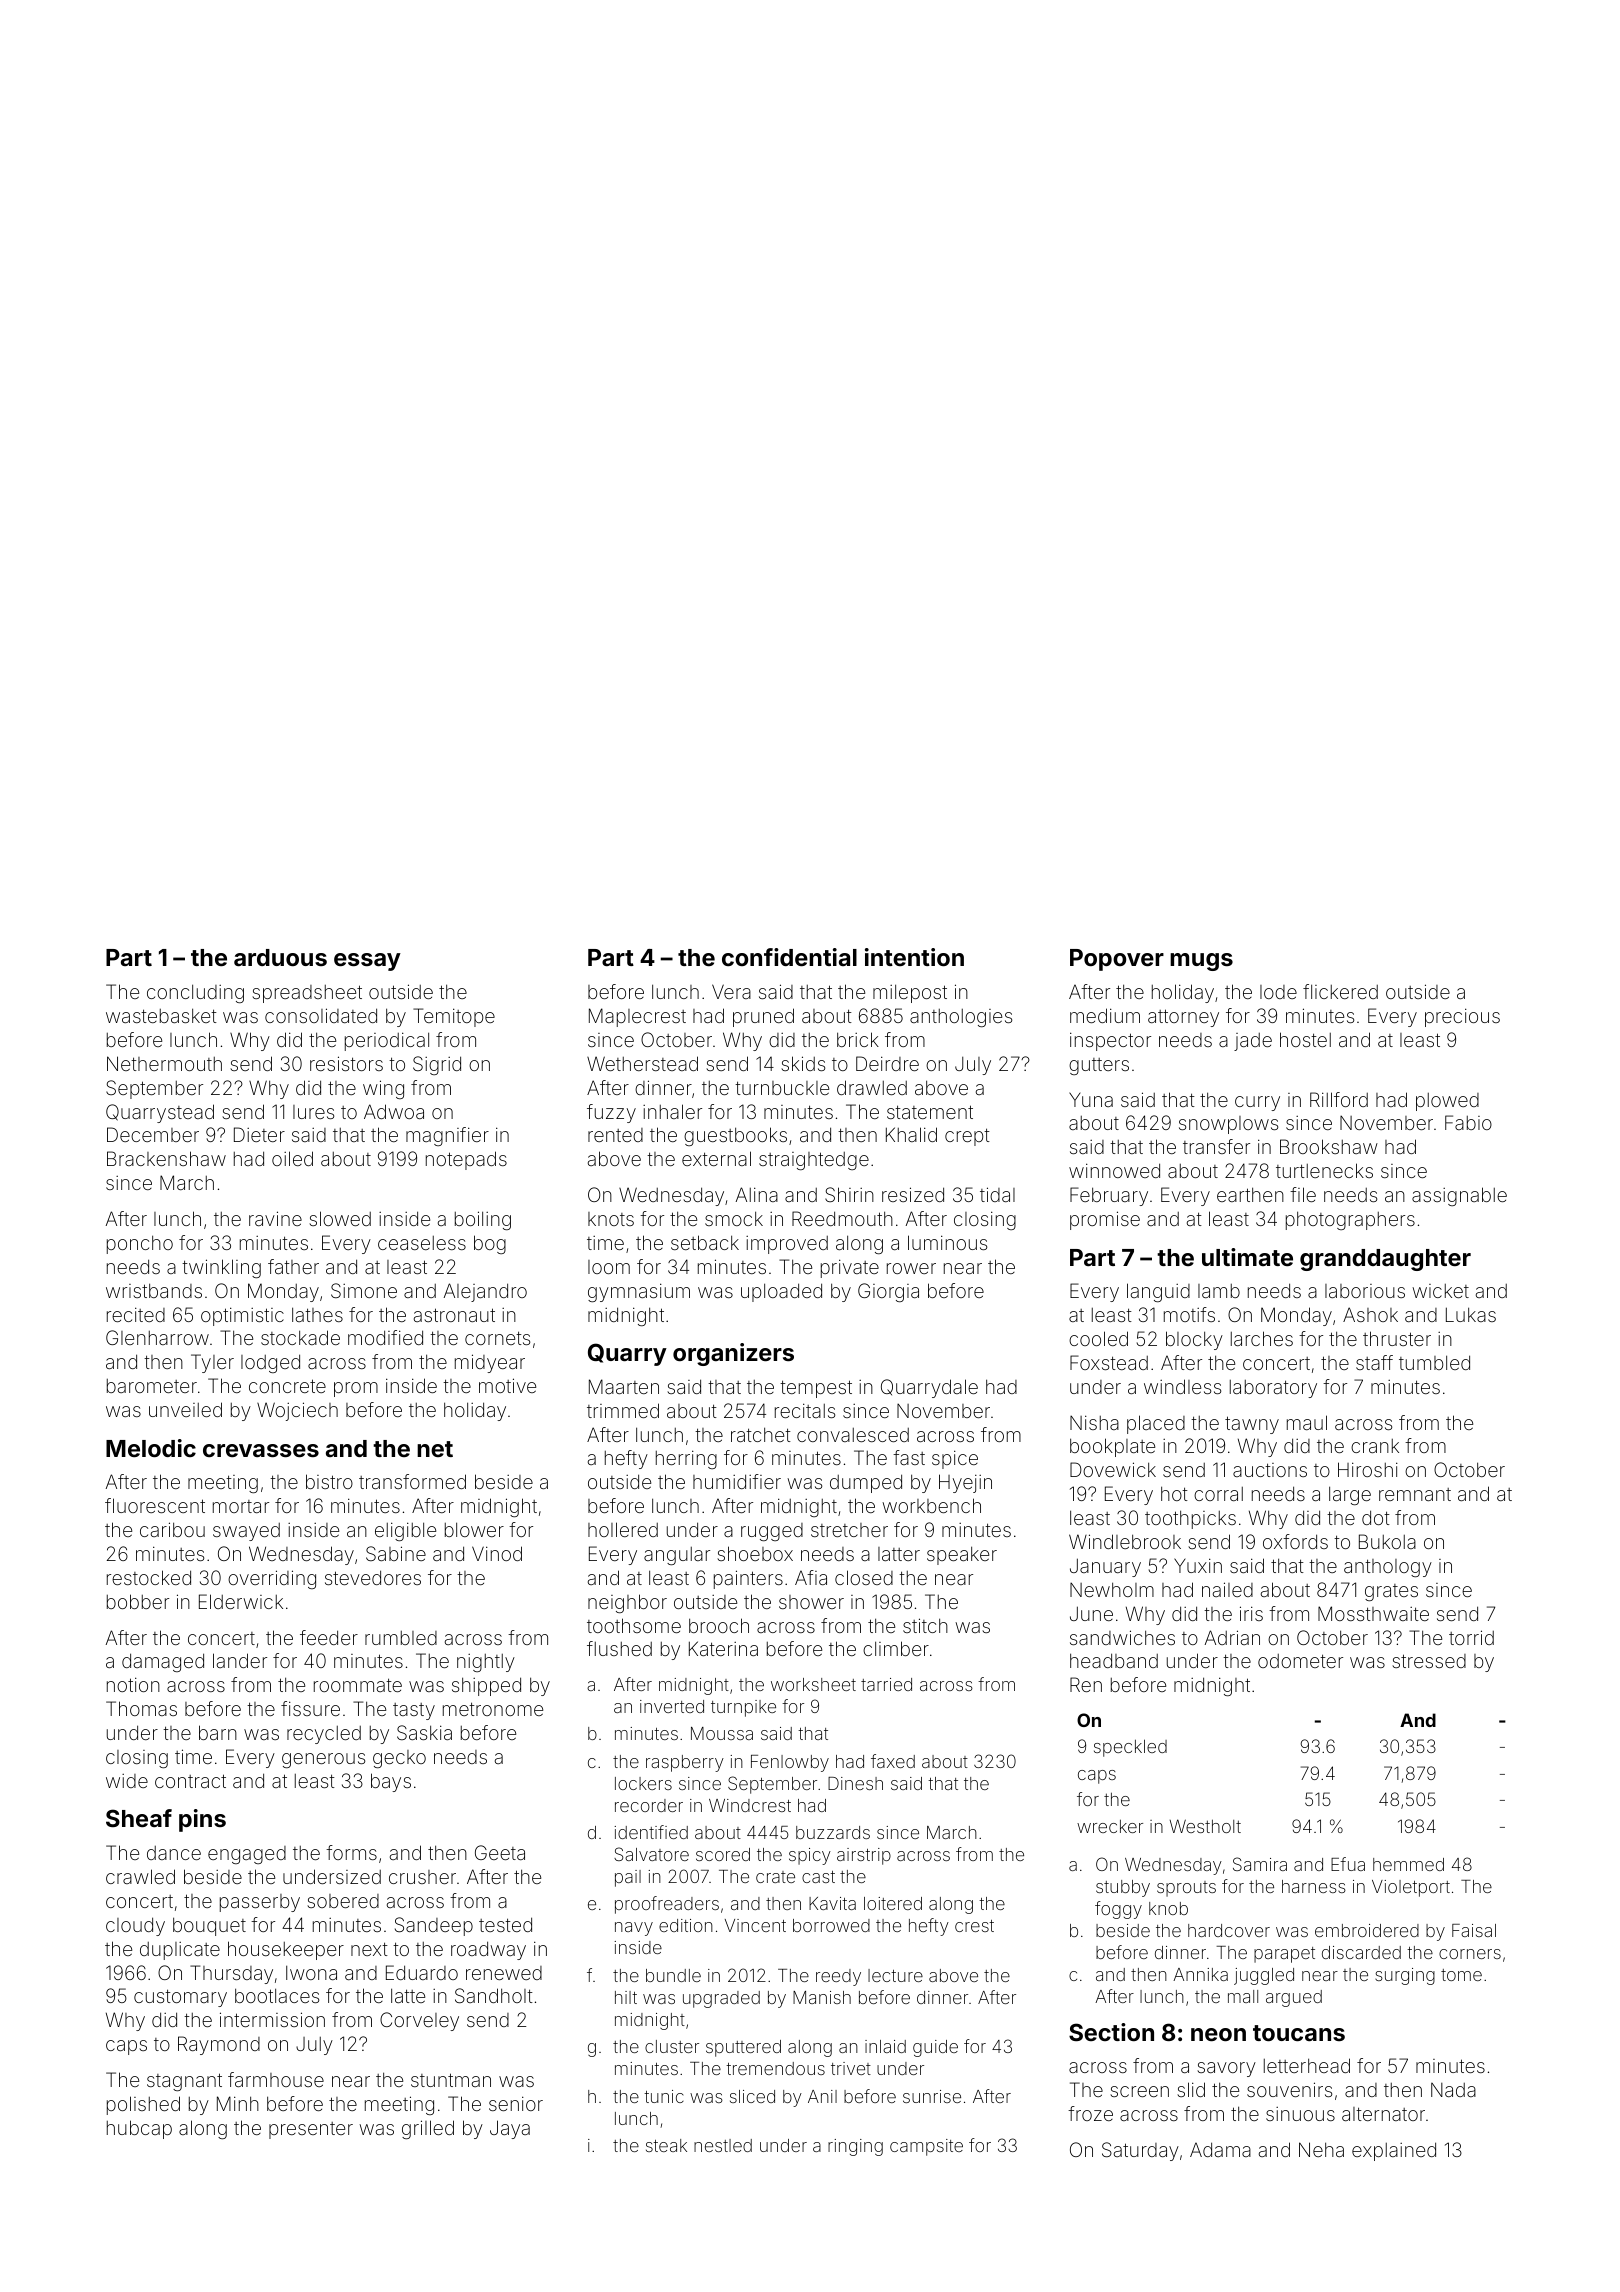 This document has height=2292, width=1620. Describe the element at coordinates (1324, 1170) in the document. I see `turtlenecks` at that location.
